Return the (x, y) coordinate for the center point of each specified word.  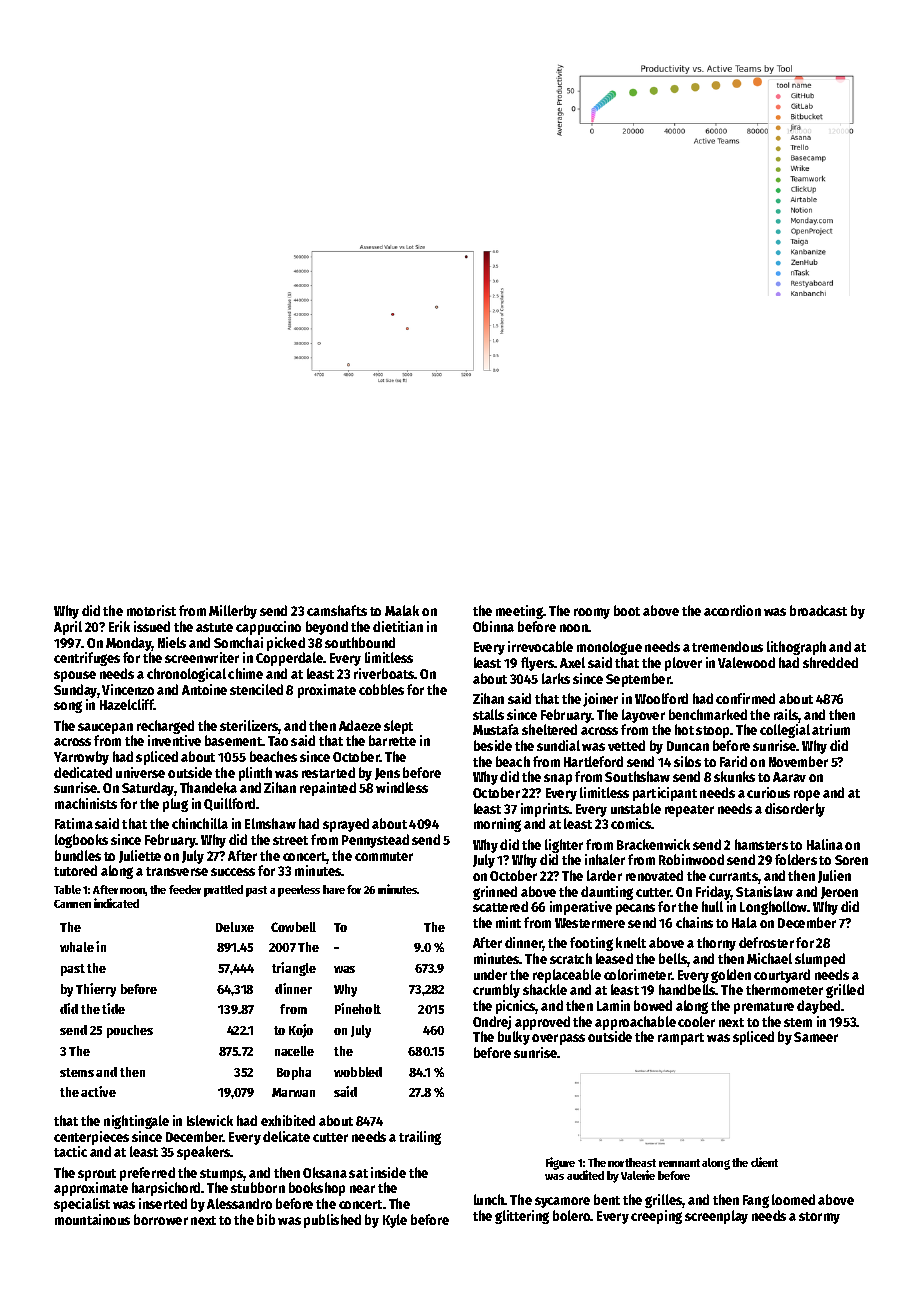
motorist (151, 610)
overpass (558, 1039)
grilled (845, 991)
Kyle (395, 1221)
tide (113, 1008)
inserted (163, 1203)
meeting (519, 612)
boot (627, 610)
